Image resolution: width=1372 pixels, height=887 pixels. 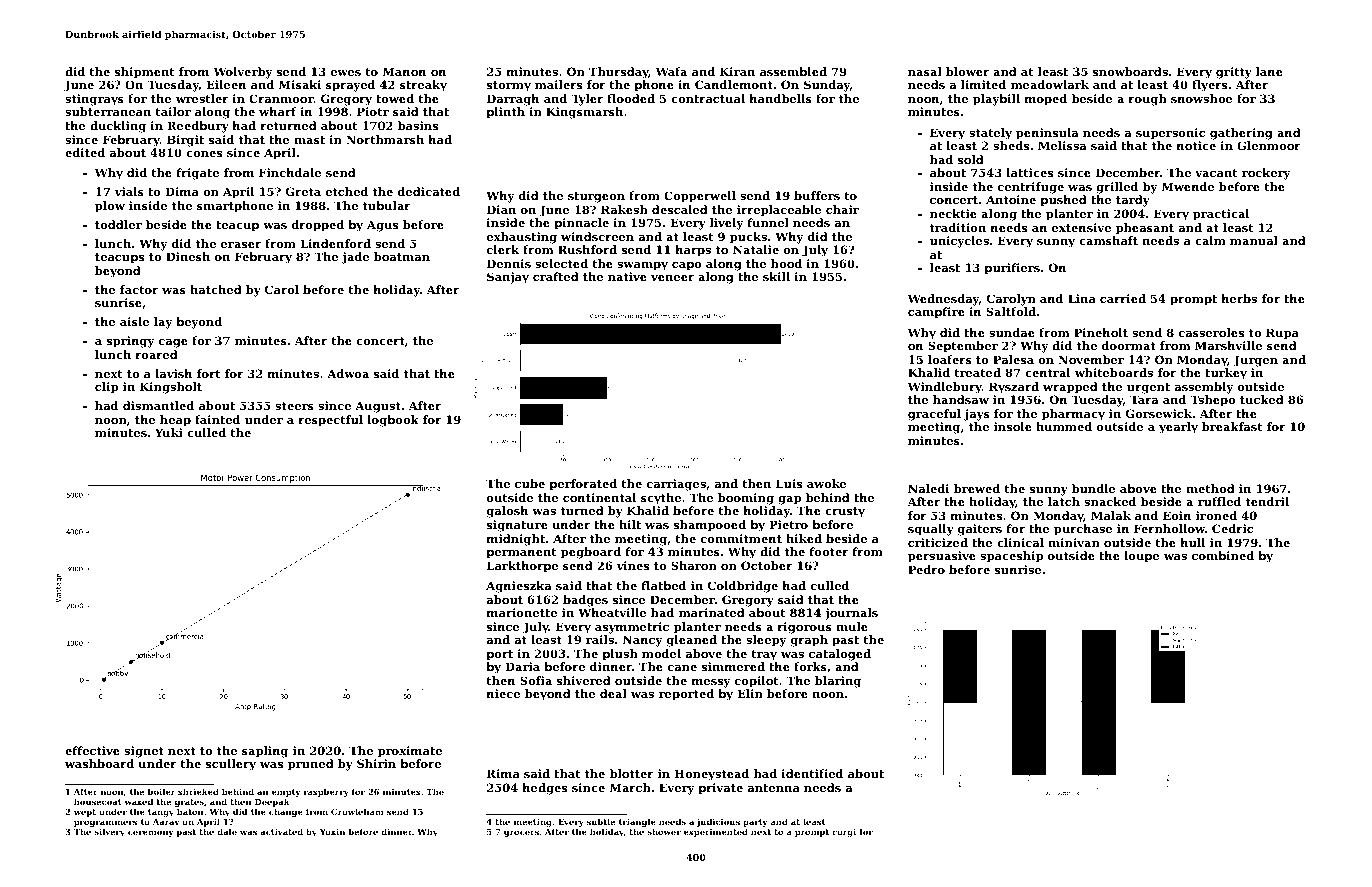 What do you see at coordinates (109, 832) in the page?
I see `silvery` at bounding box center [109, 832].
